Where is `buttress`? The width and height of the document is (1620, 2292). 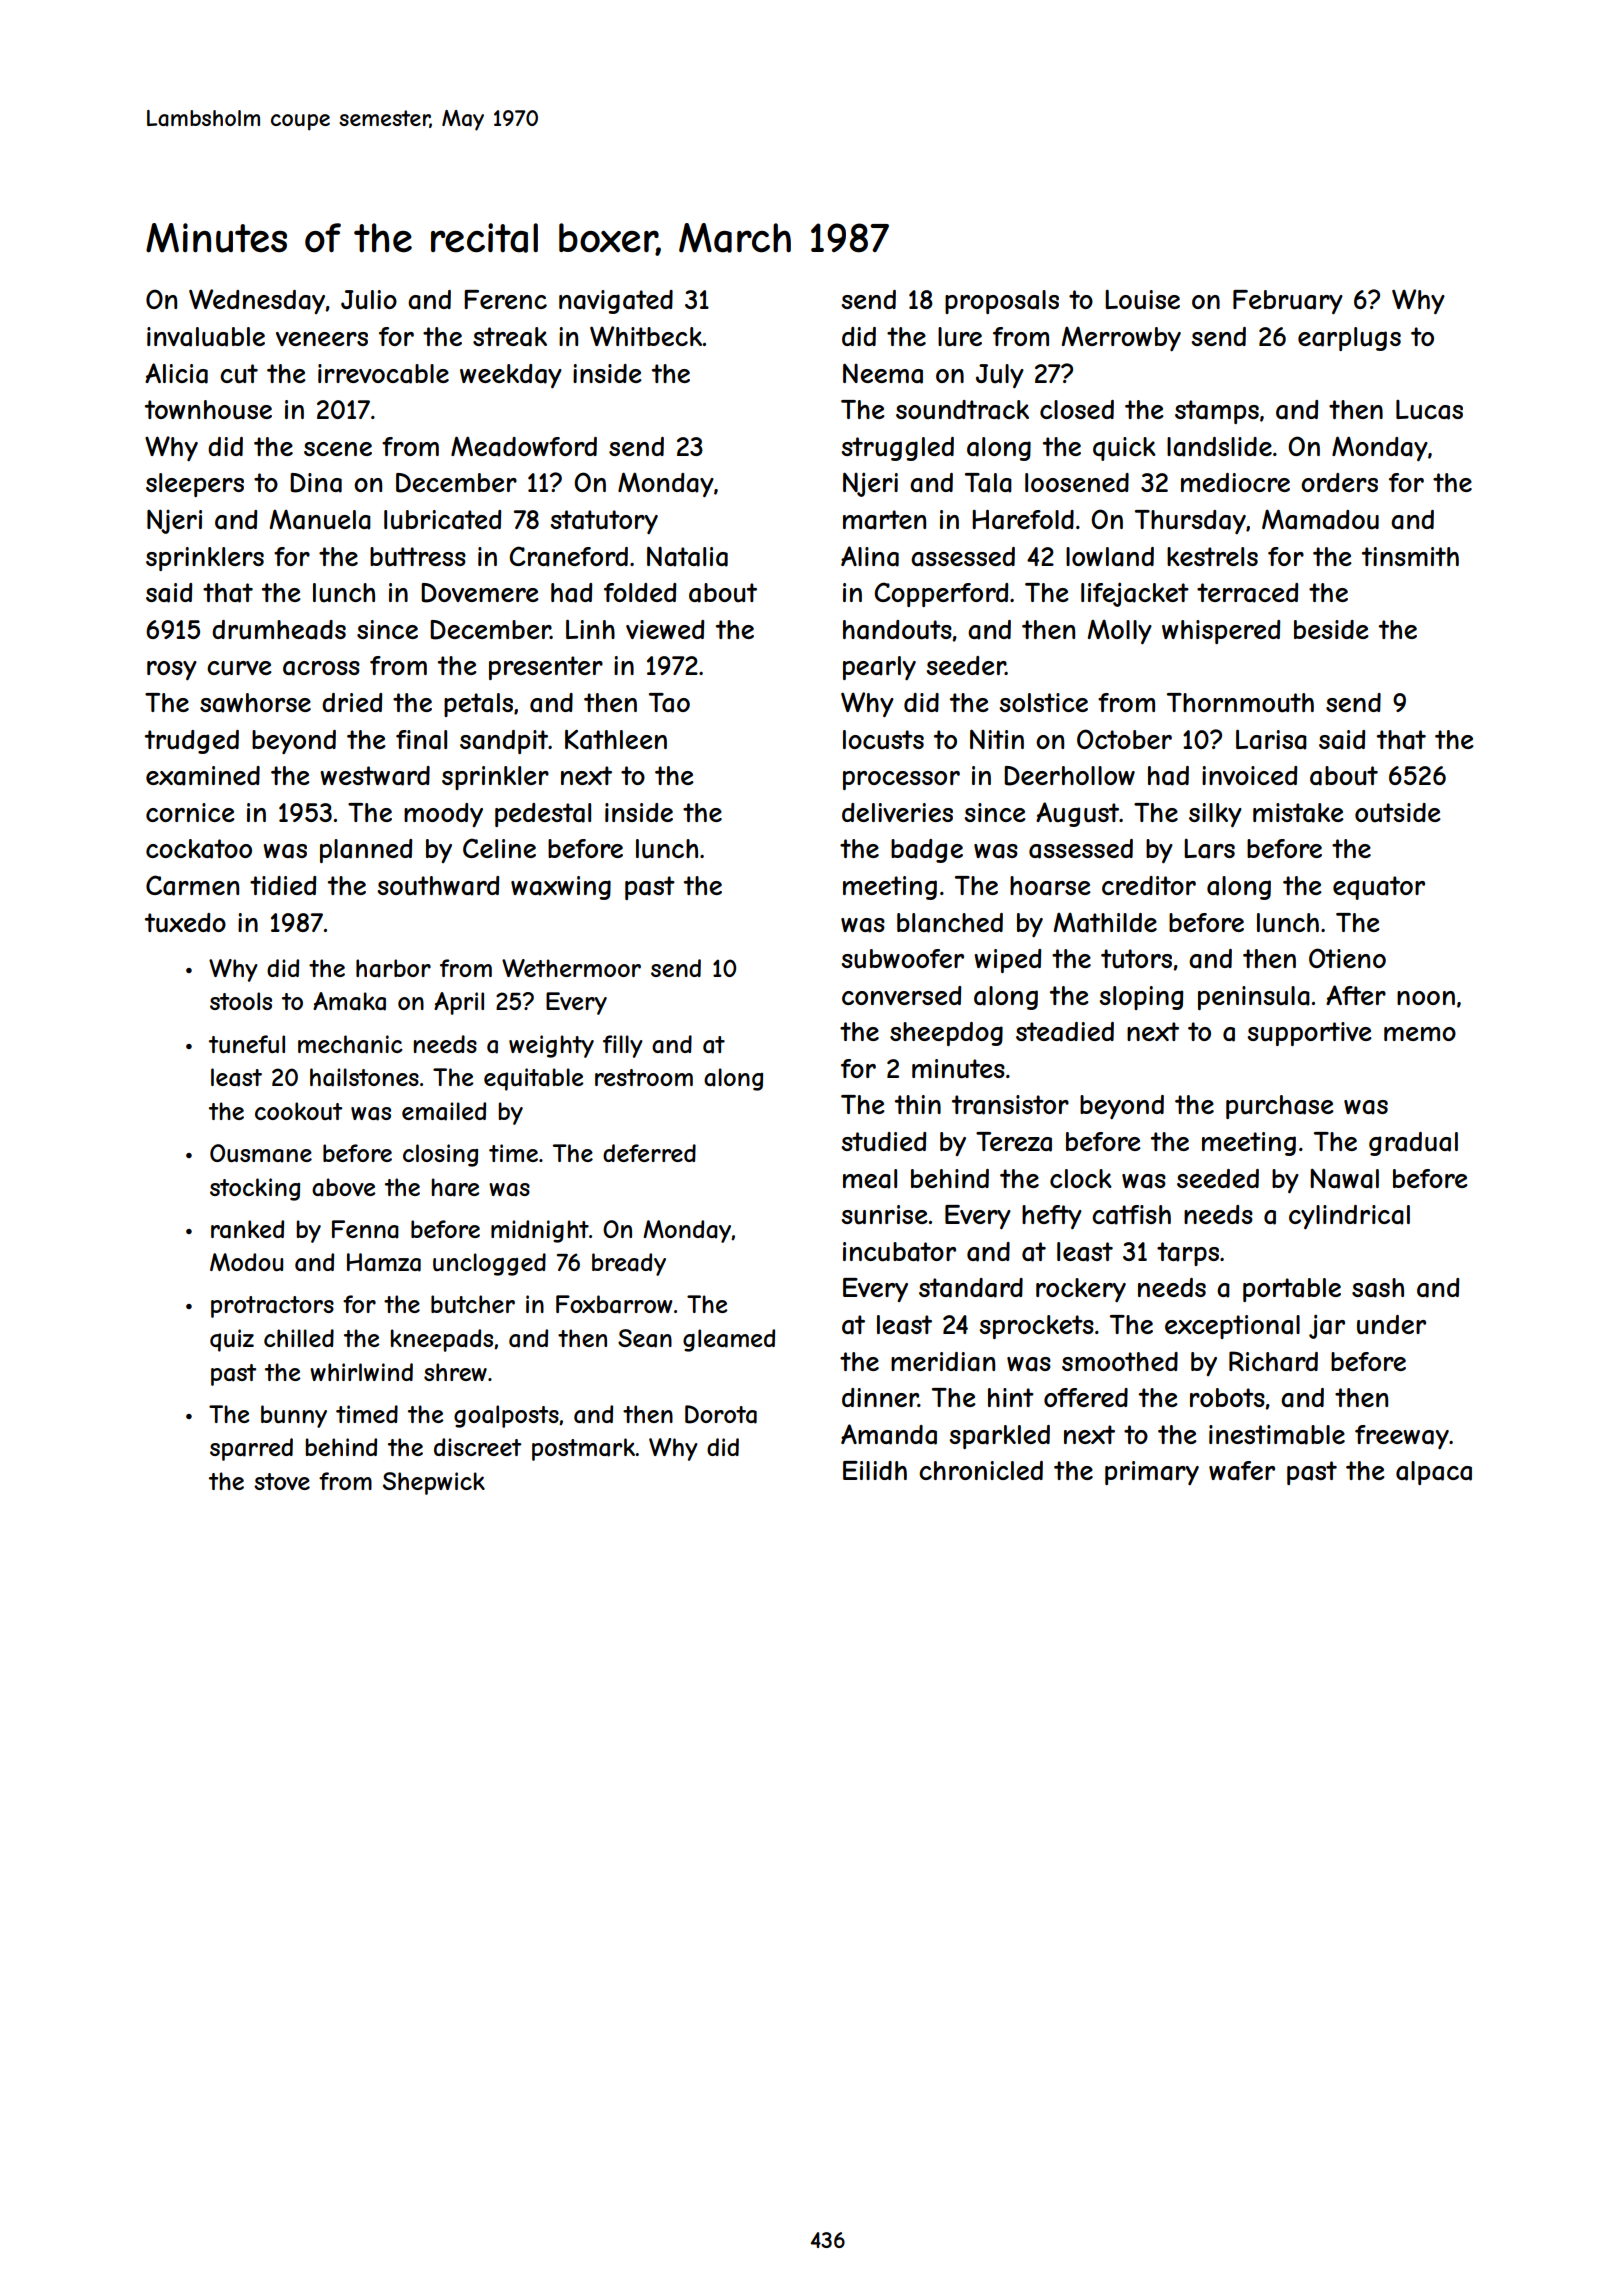
buttress is located at coordinates (418, 557).
